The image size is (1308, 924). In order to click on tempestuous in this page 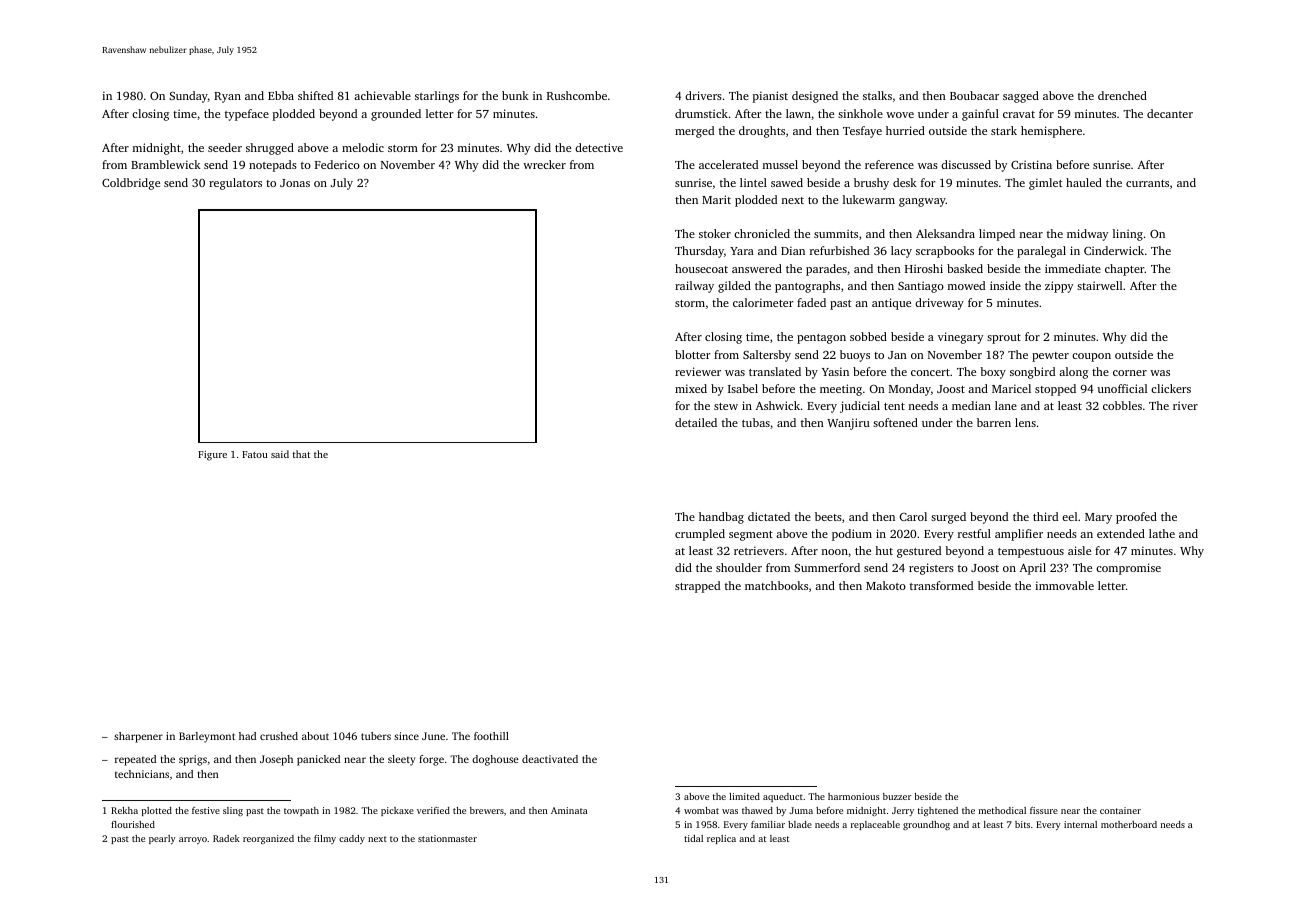, I will do `click(1031, 553)`.
